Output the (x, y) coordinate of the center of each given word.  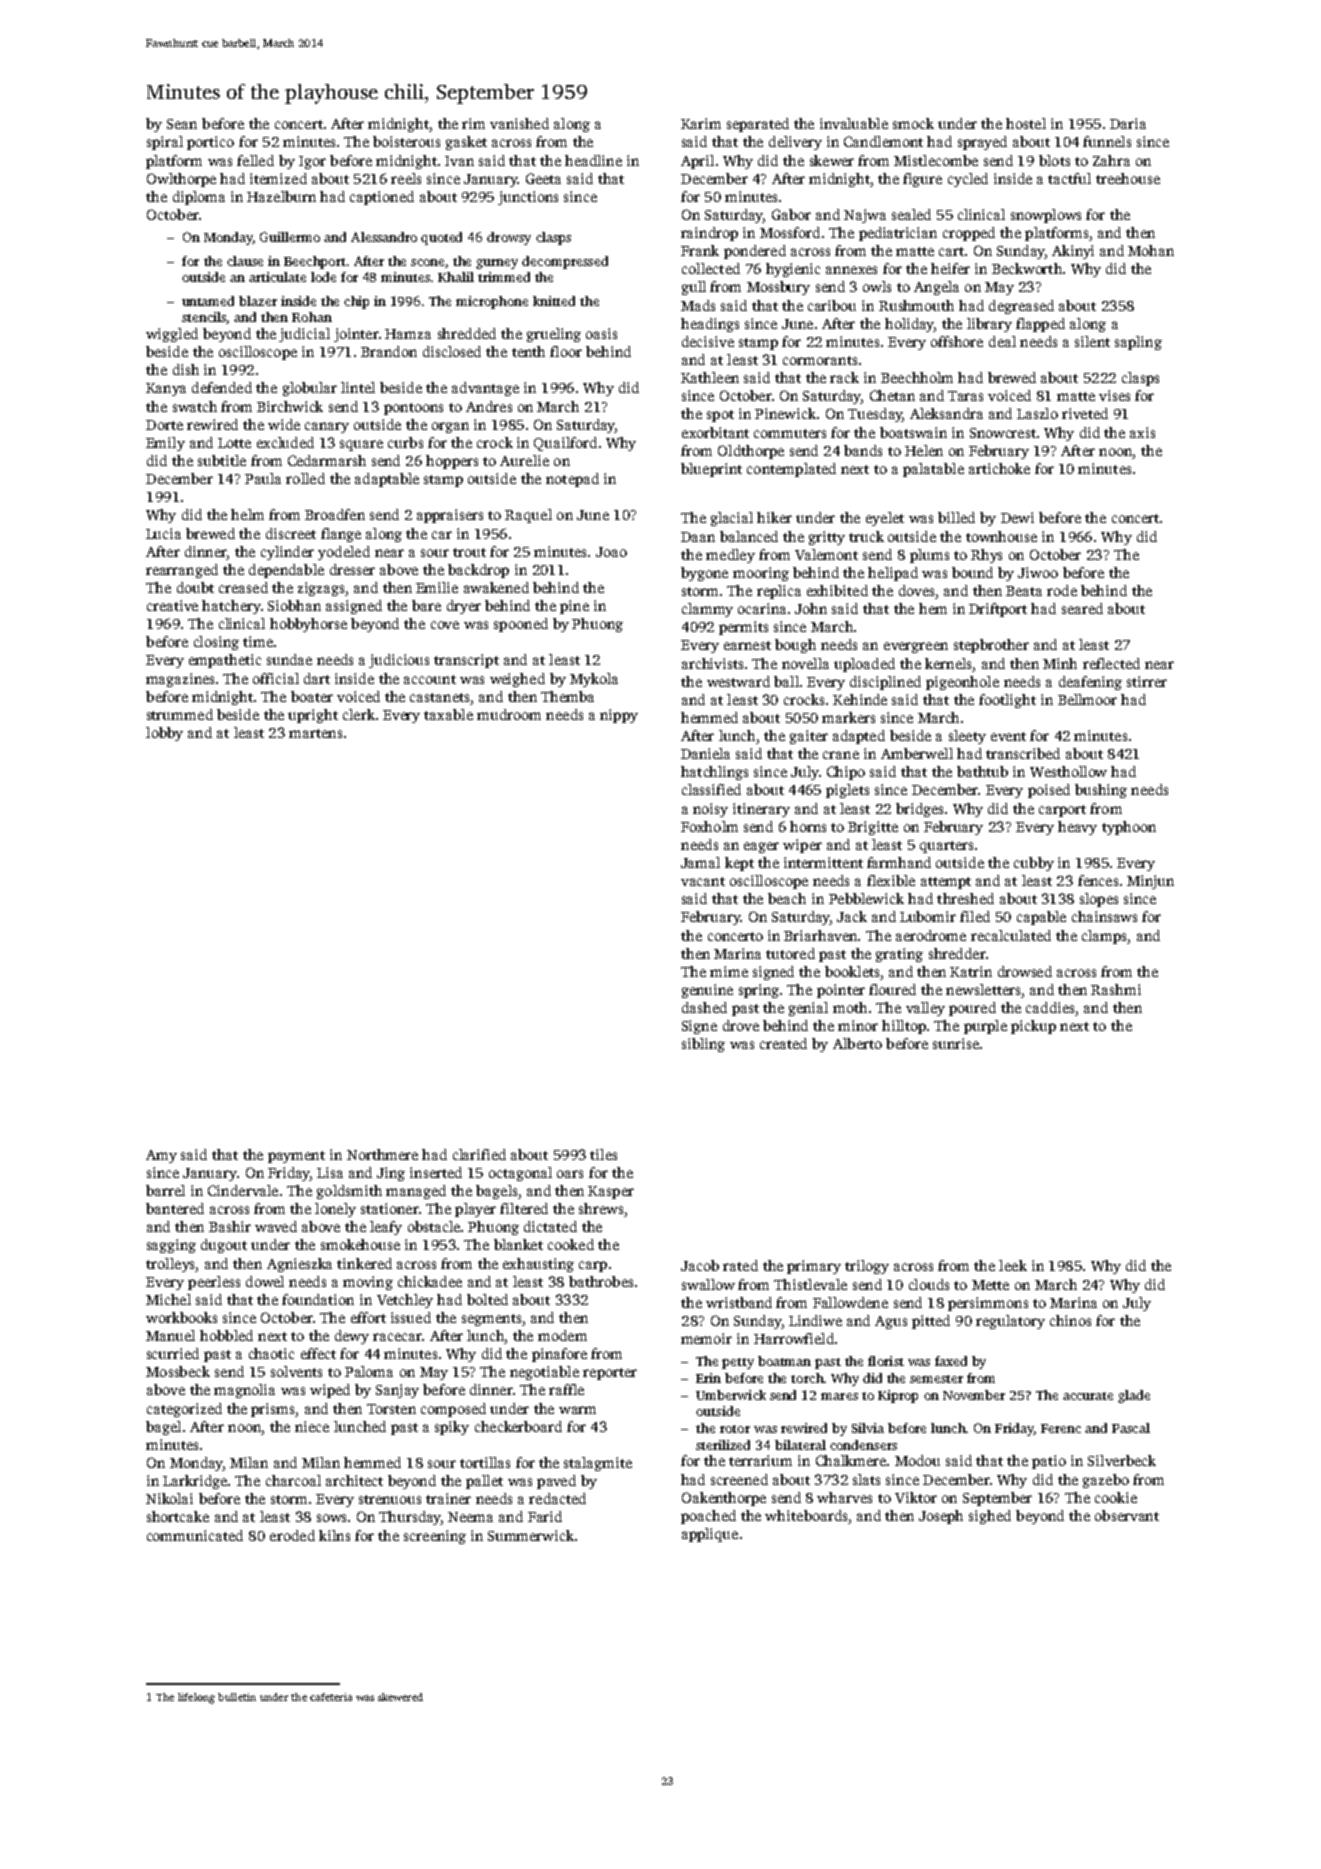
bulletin (237, 1697)
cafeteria (331, 1697)
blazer (258, 301)
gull (694, 288)
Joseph (941, 1517)
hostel (1026, 123)
